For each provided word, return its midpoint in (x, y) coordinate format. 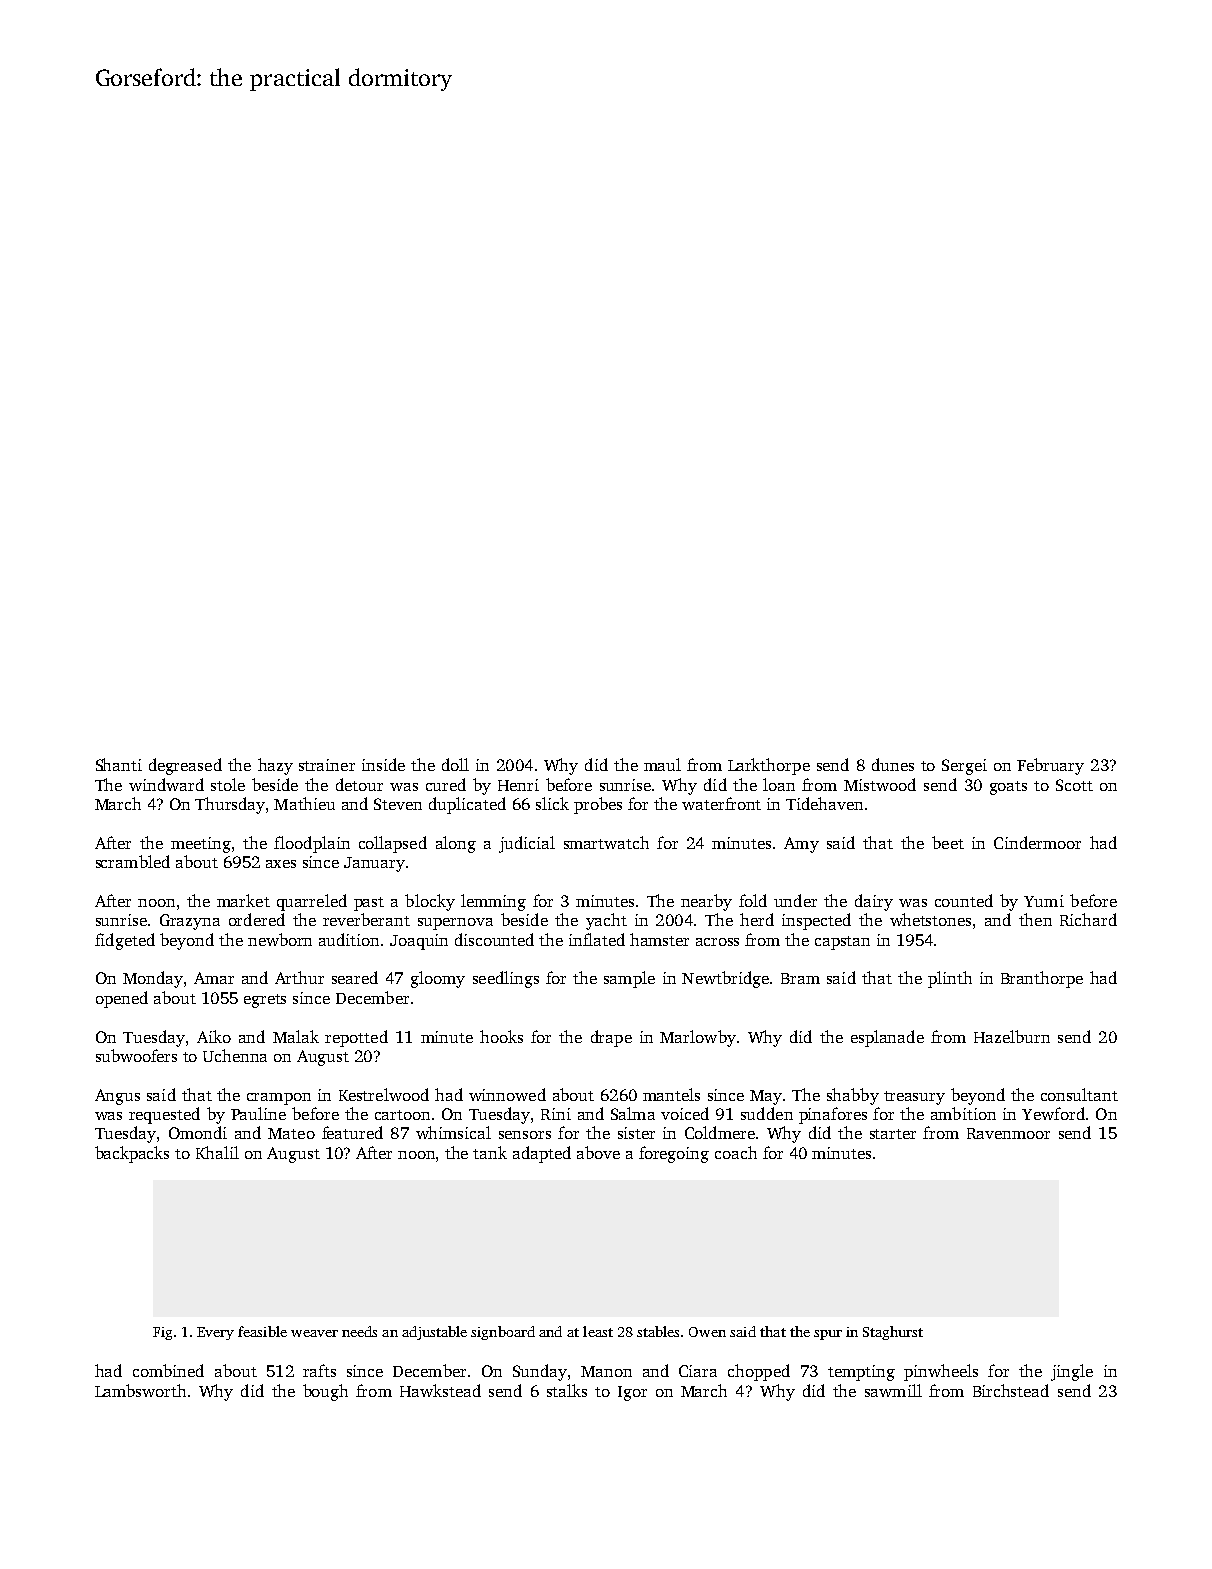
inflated (597, 939)
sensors (525, 1135)
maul (662, 764)
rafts (319, 1370)
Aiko (214, 1036)
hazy (275, 766)
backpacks (132, 1154)
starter (893, 1134)
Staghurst (893, 1333)
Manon (606, 1371)
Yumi (1044, 901)
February (1050, 766)
